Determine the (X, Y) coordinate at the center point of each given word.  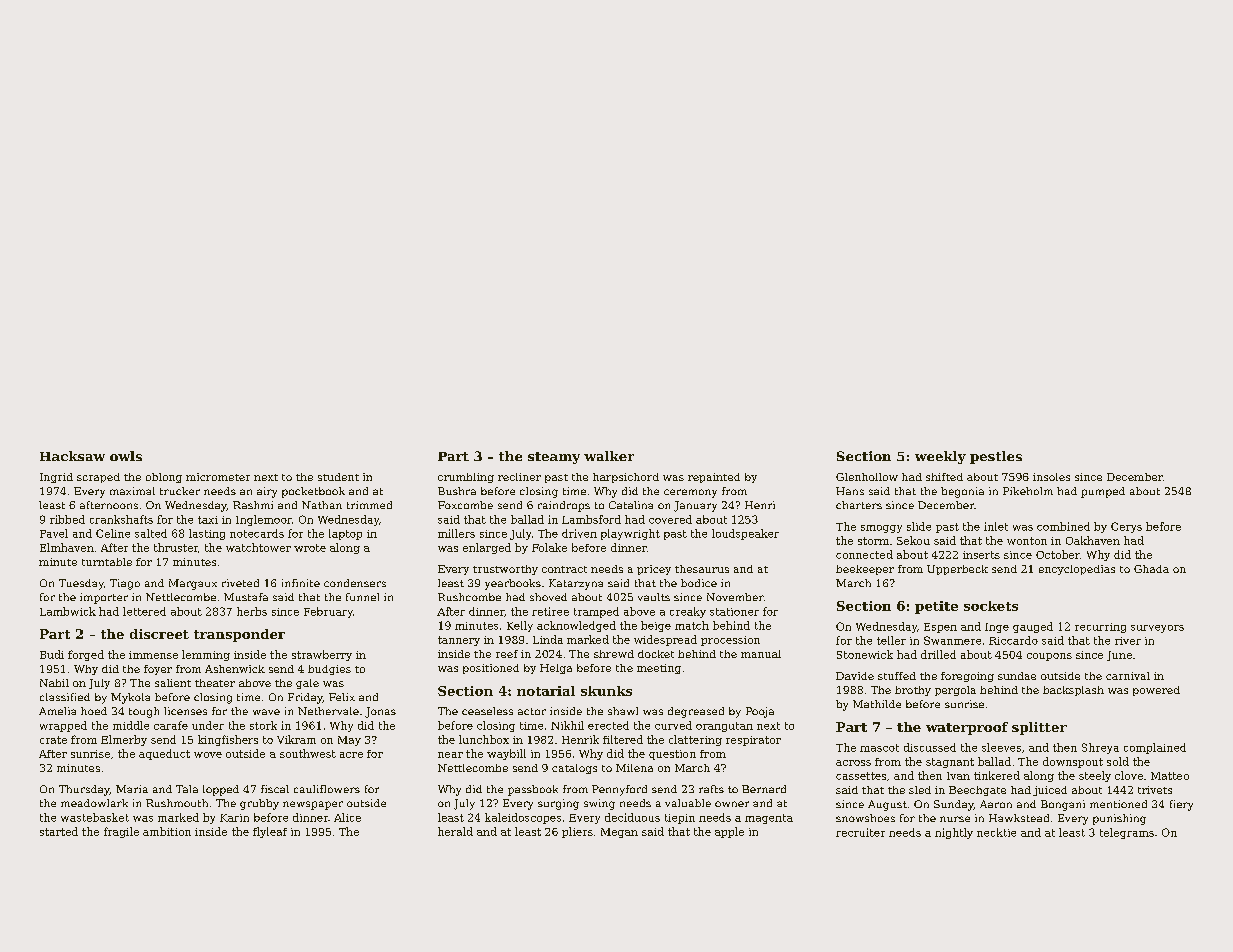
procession (730, 641)
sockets (991, 606)
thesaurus (702, 569)
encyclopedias (1077, 570)
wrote (310, 548)
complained (1155, 748)
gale (307, 684)
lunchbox (484, 739)
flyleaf (270, 832)
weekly (940, 457)
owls (126, 456)
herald (455, 831)
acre (351, 755)
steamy (554, 458)
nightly (954, 833)
